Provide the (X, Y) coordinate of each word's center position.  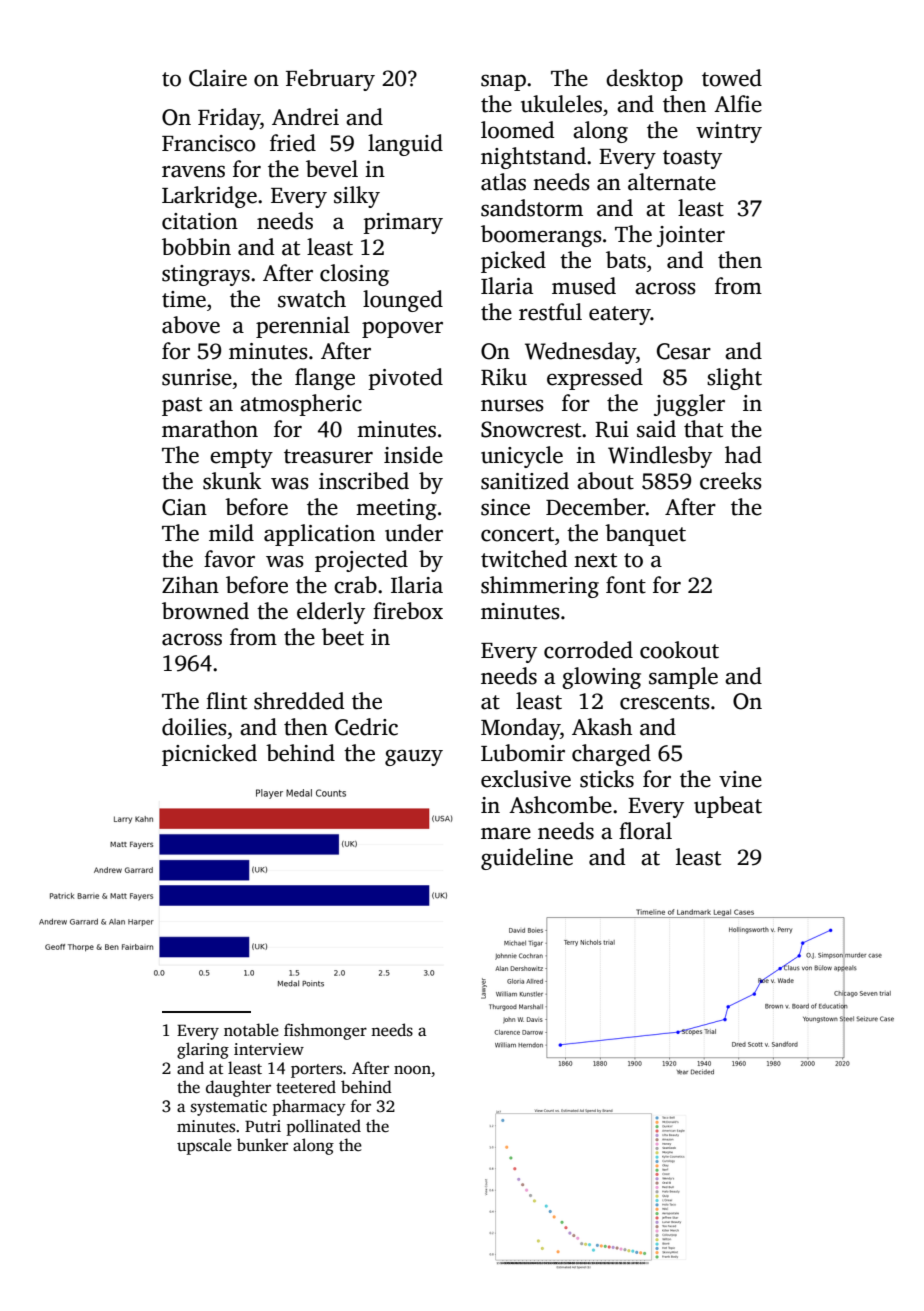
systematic (229, 1108)
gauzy (414, 757)
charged (611, 755)
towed (732, 78)
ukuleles (561, 104)
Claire (218, 78)
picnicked (209, 755)
